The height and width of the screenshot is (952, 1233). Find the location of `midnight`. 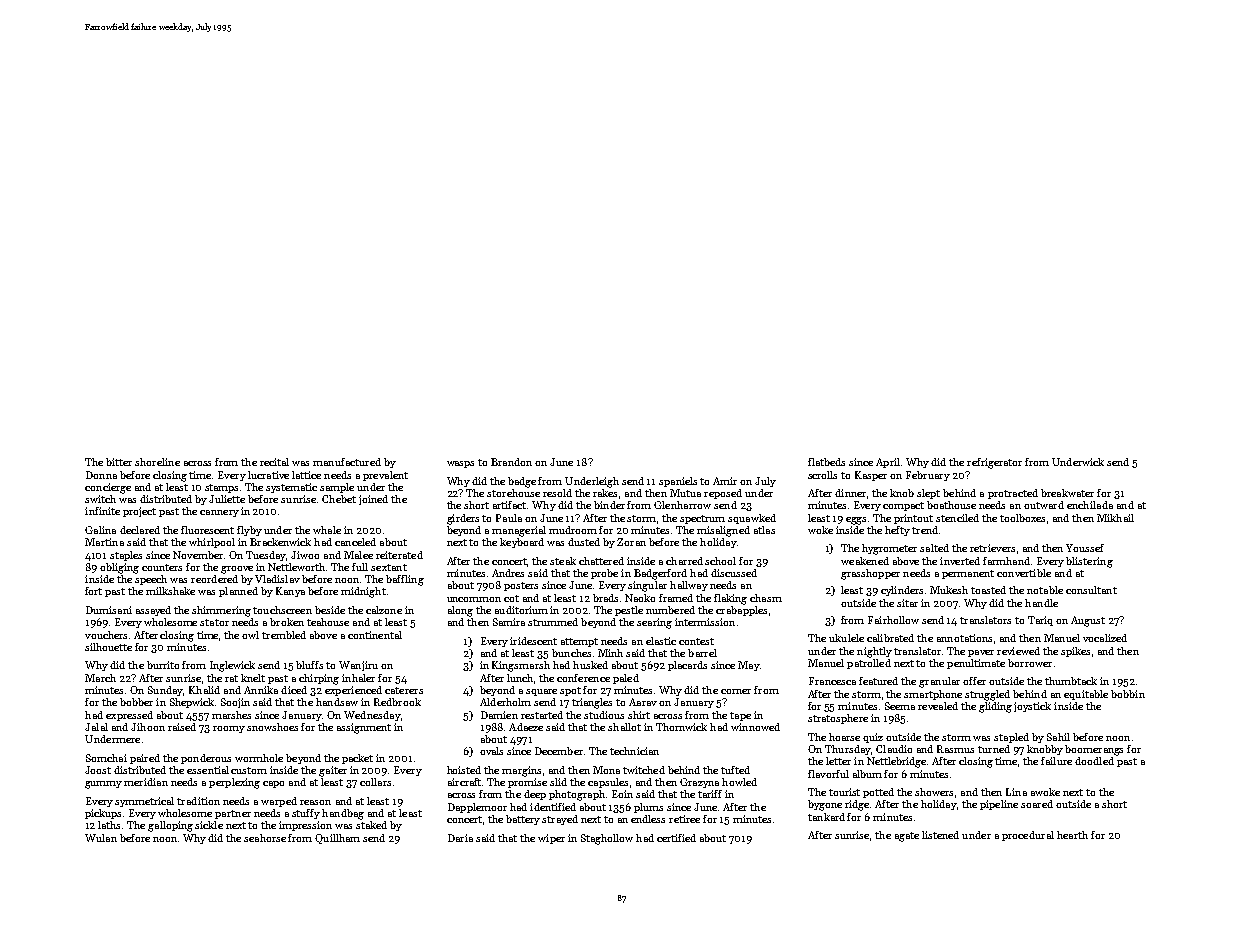

midnight is located at coordinates (363, 592).
